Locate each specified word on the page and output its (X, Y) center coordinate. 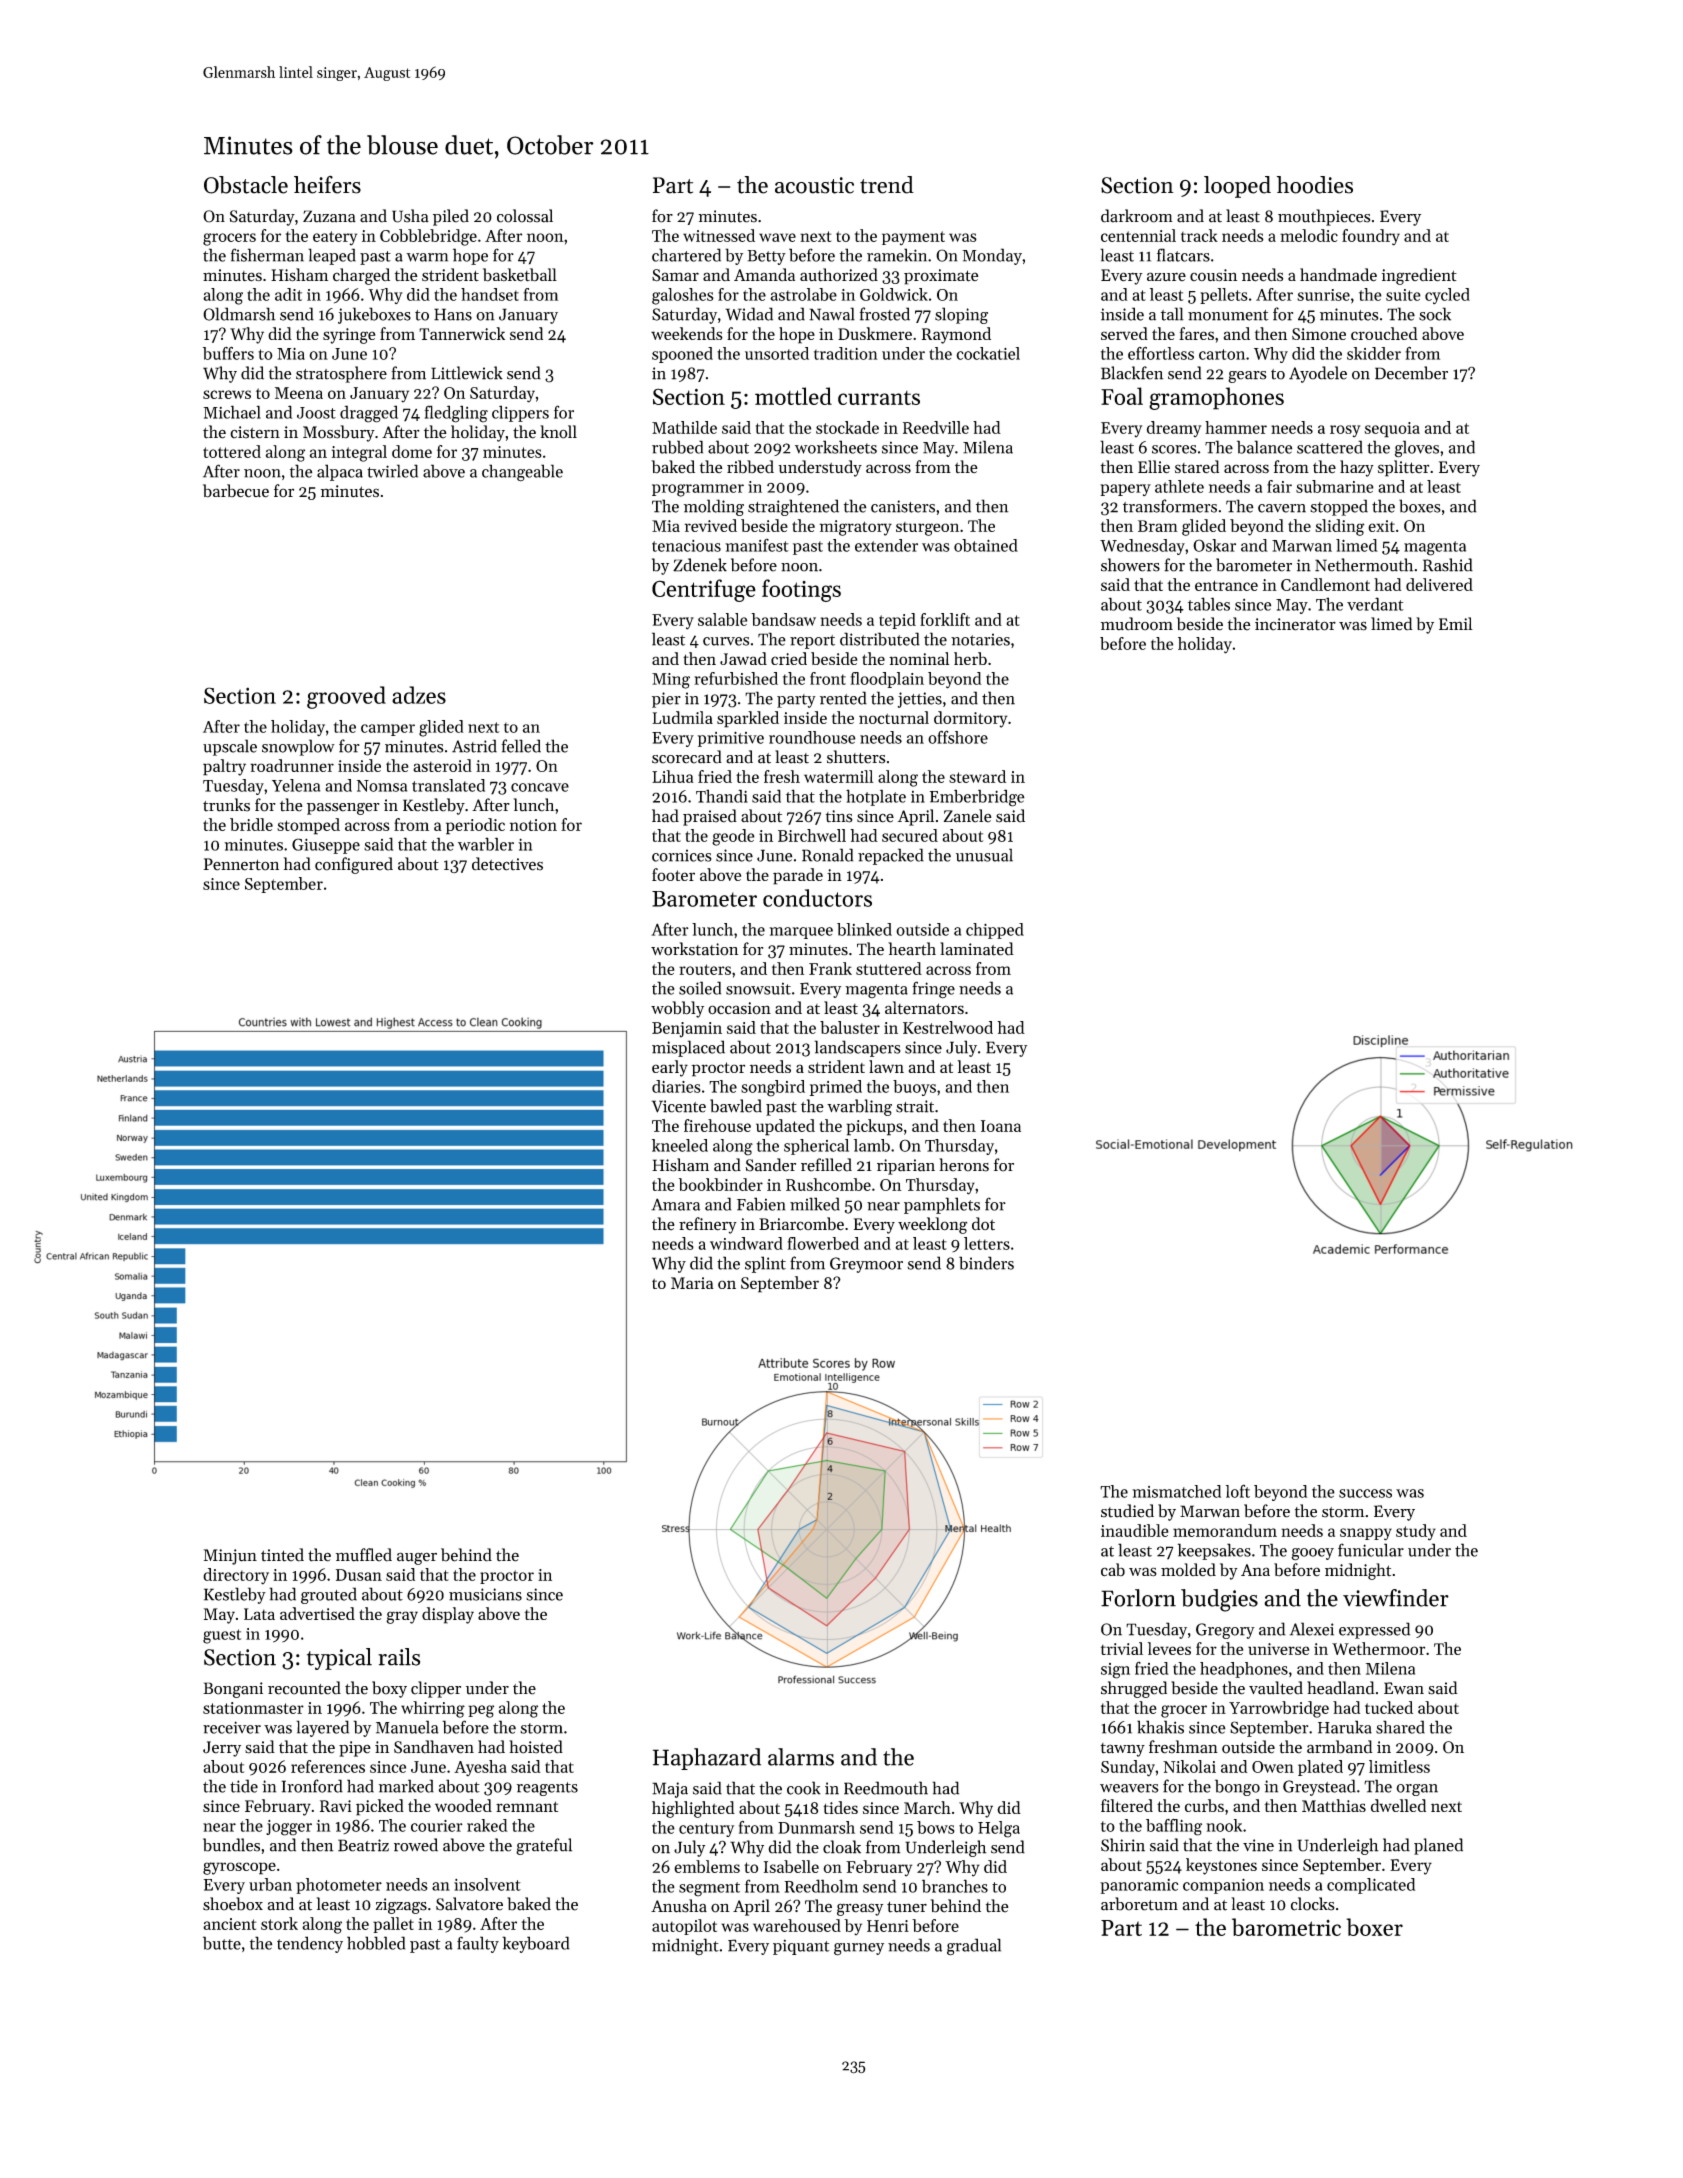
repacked (891, 856)
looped (1237, 187)
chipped (995, 931)
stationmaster (253, 1708)
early (670, 1068)
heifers (327, 184)
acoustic (814, 185)
